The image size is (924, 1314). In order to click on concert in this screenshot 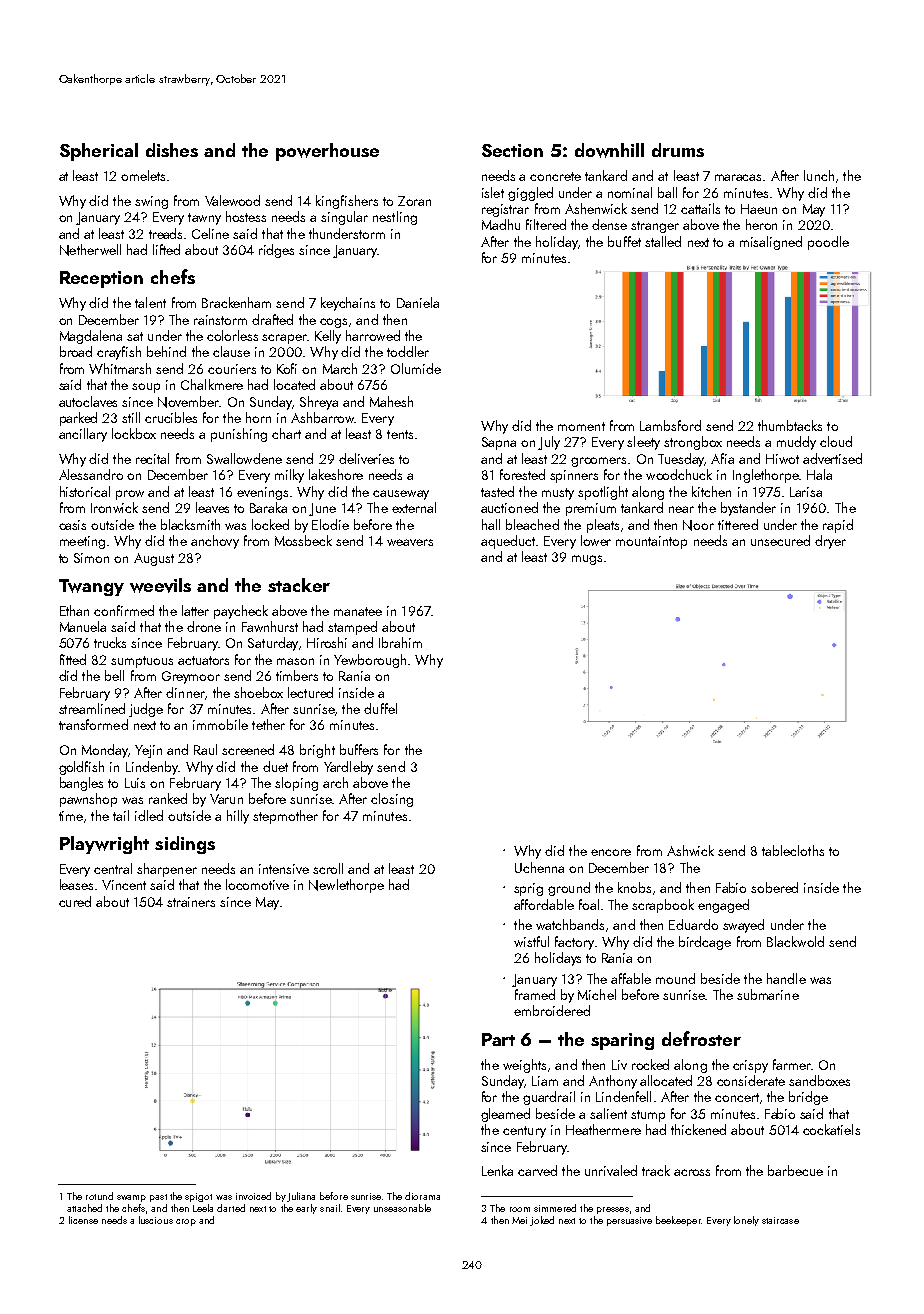, I will do `click(737, 1097)`.
